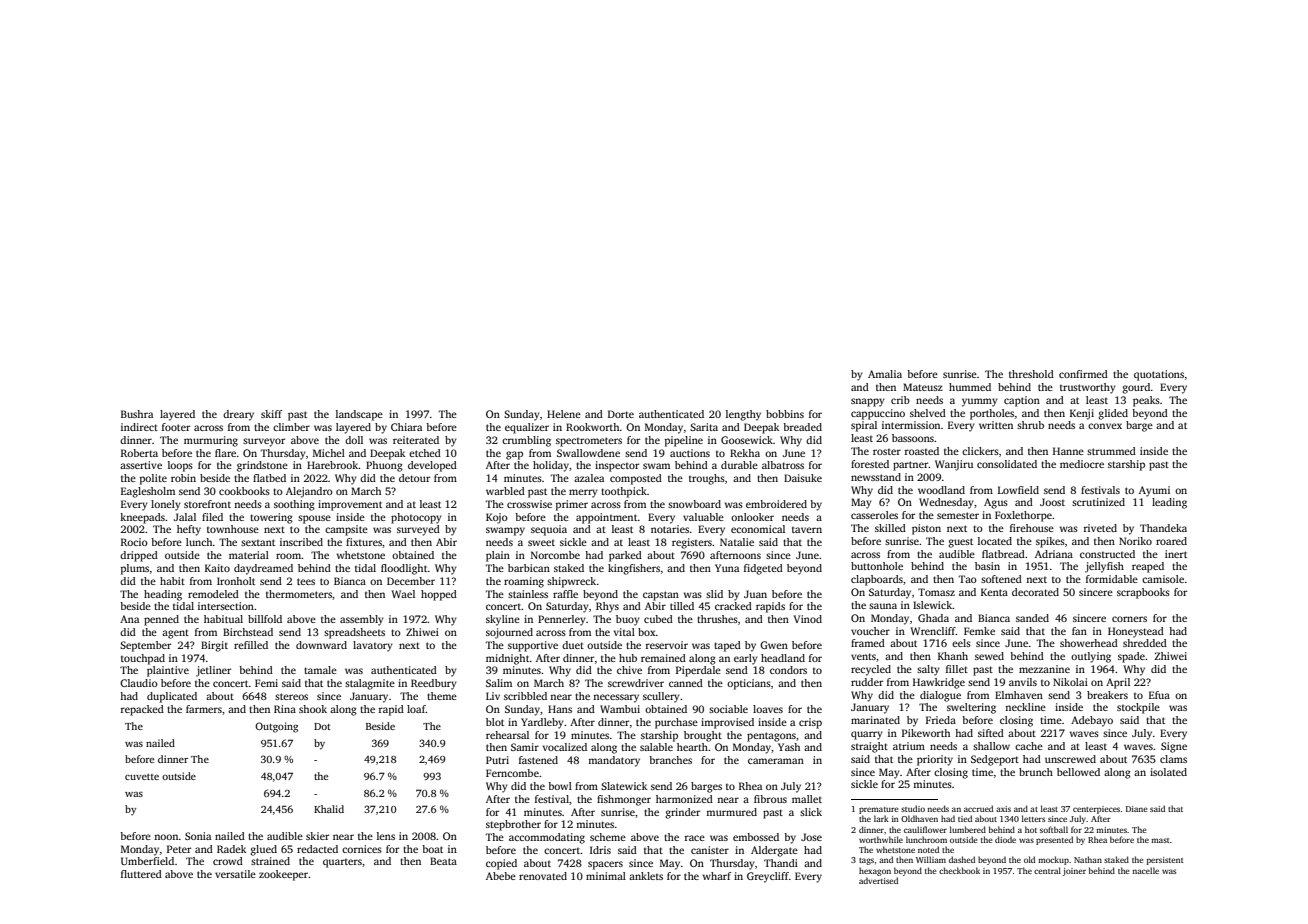 Image resolution: width=1308 pixels, height=924 pixels. What do you see at coordinates (329, 809) in the screenshot?
I see `Khalid` at bounding box center [329, 809].
